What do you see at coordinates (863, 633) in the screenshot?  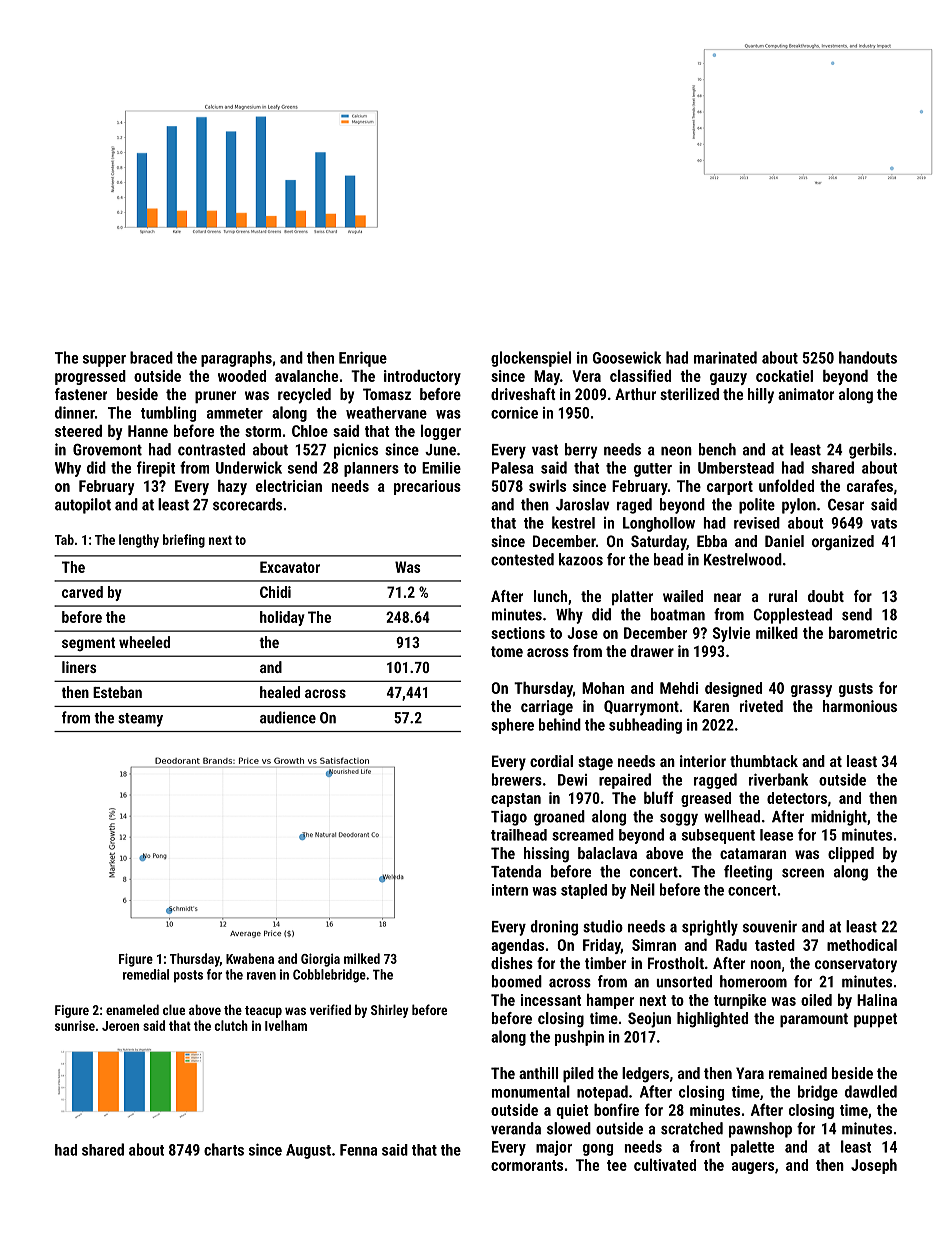 I see `barometric` at bounding box center [863, 633].
